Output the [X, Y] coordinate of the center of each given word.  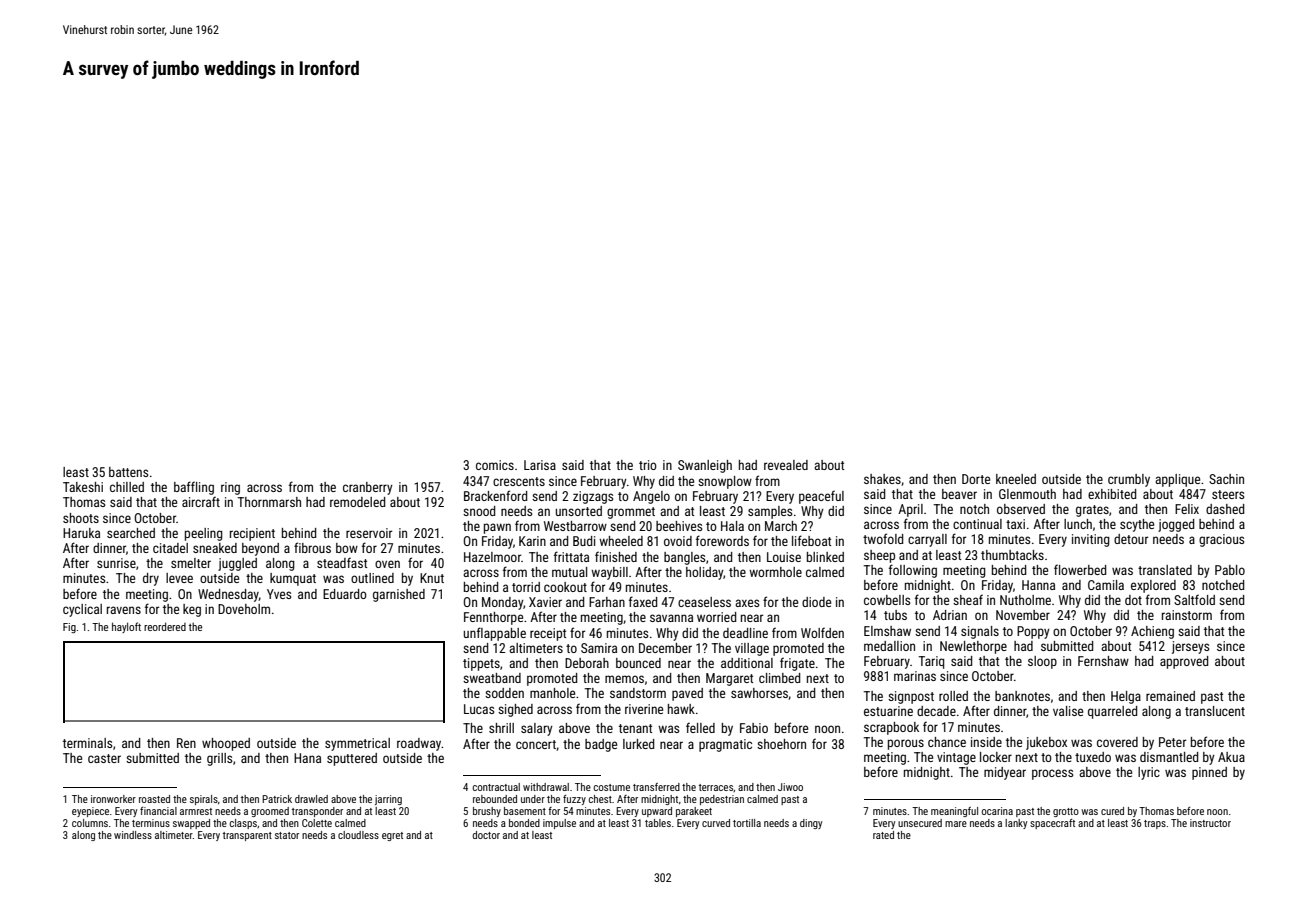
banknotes [1022, 696]
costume [612, 787]
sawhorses [759, 693]
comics [495, 465]
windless [133, 835]
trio [648, 465]
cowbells [887, 600]
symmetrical [357, 744]
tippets [481, 664]
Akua [1231, 757]
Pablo [1230, 570]
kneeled [1016, 479]
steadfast [342, 562]
